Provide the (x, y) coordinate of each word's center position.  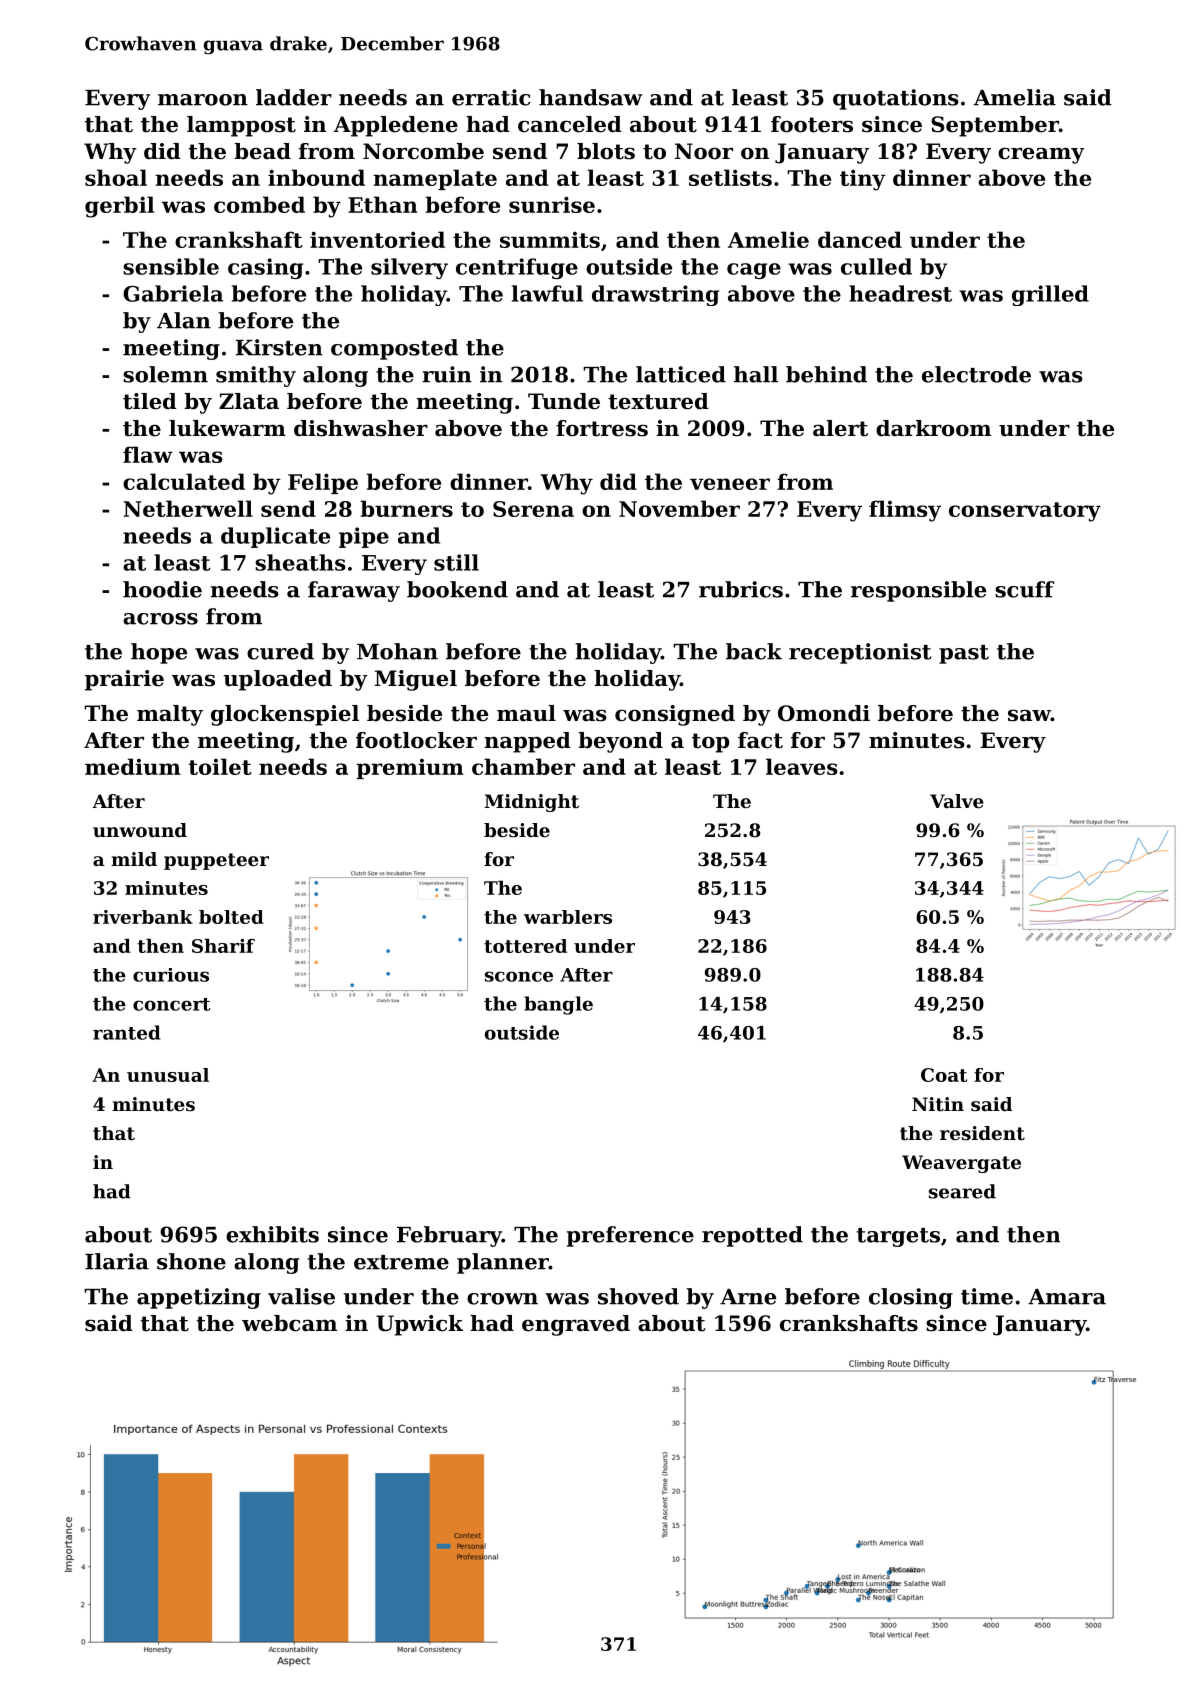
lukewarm (227, 428)
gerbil (119, 207)
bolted (231, 917)
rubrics (741, 589)
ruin (447, 374)
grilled (1050, 295)
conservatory (1025, 512)
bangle (558, 1005)
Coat (944, 1075)
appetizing (199, 1298)
